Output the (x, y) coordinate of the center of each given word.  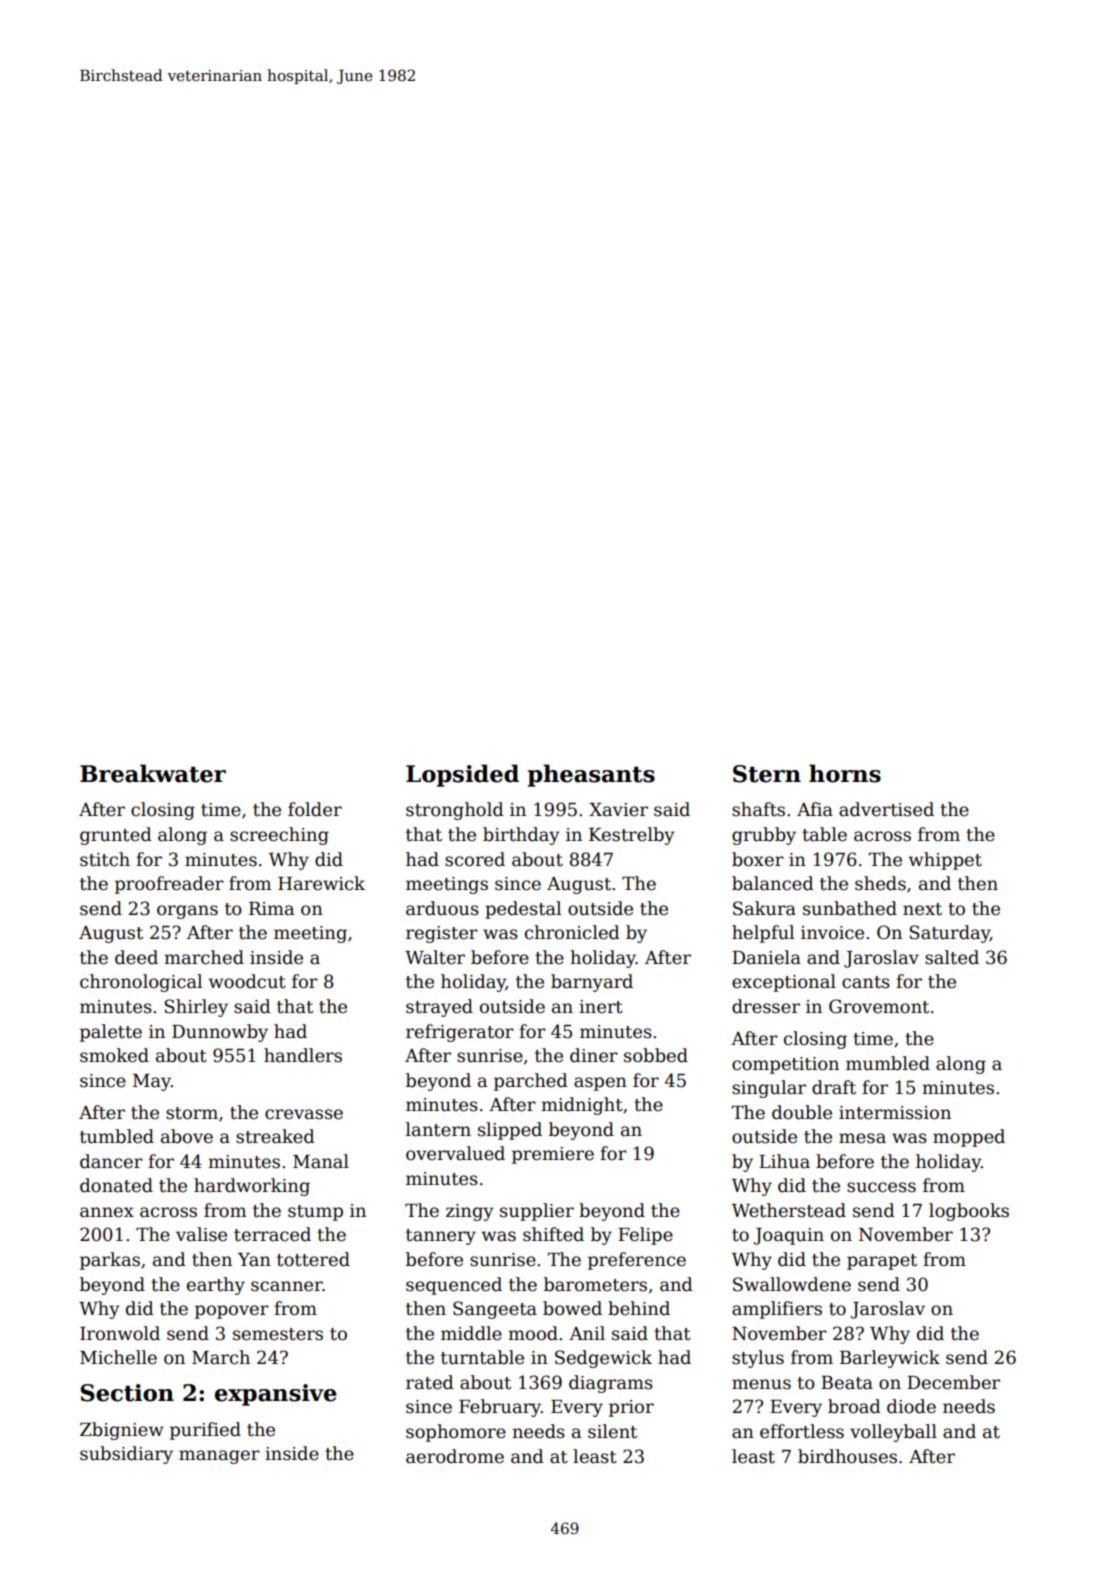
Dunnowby (220, 1033)
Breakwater (153, 773)
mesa (862, 1138)
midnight (582, 1106)
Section (127, 1393)
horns (845, 773)
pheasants (591, 775)
